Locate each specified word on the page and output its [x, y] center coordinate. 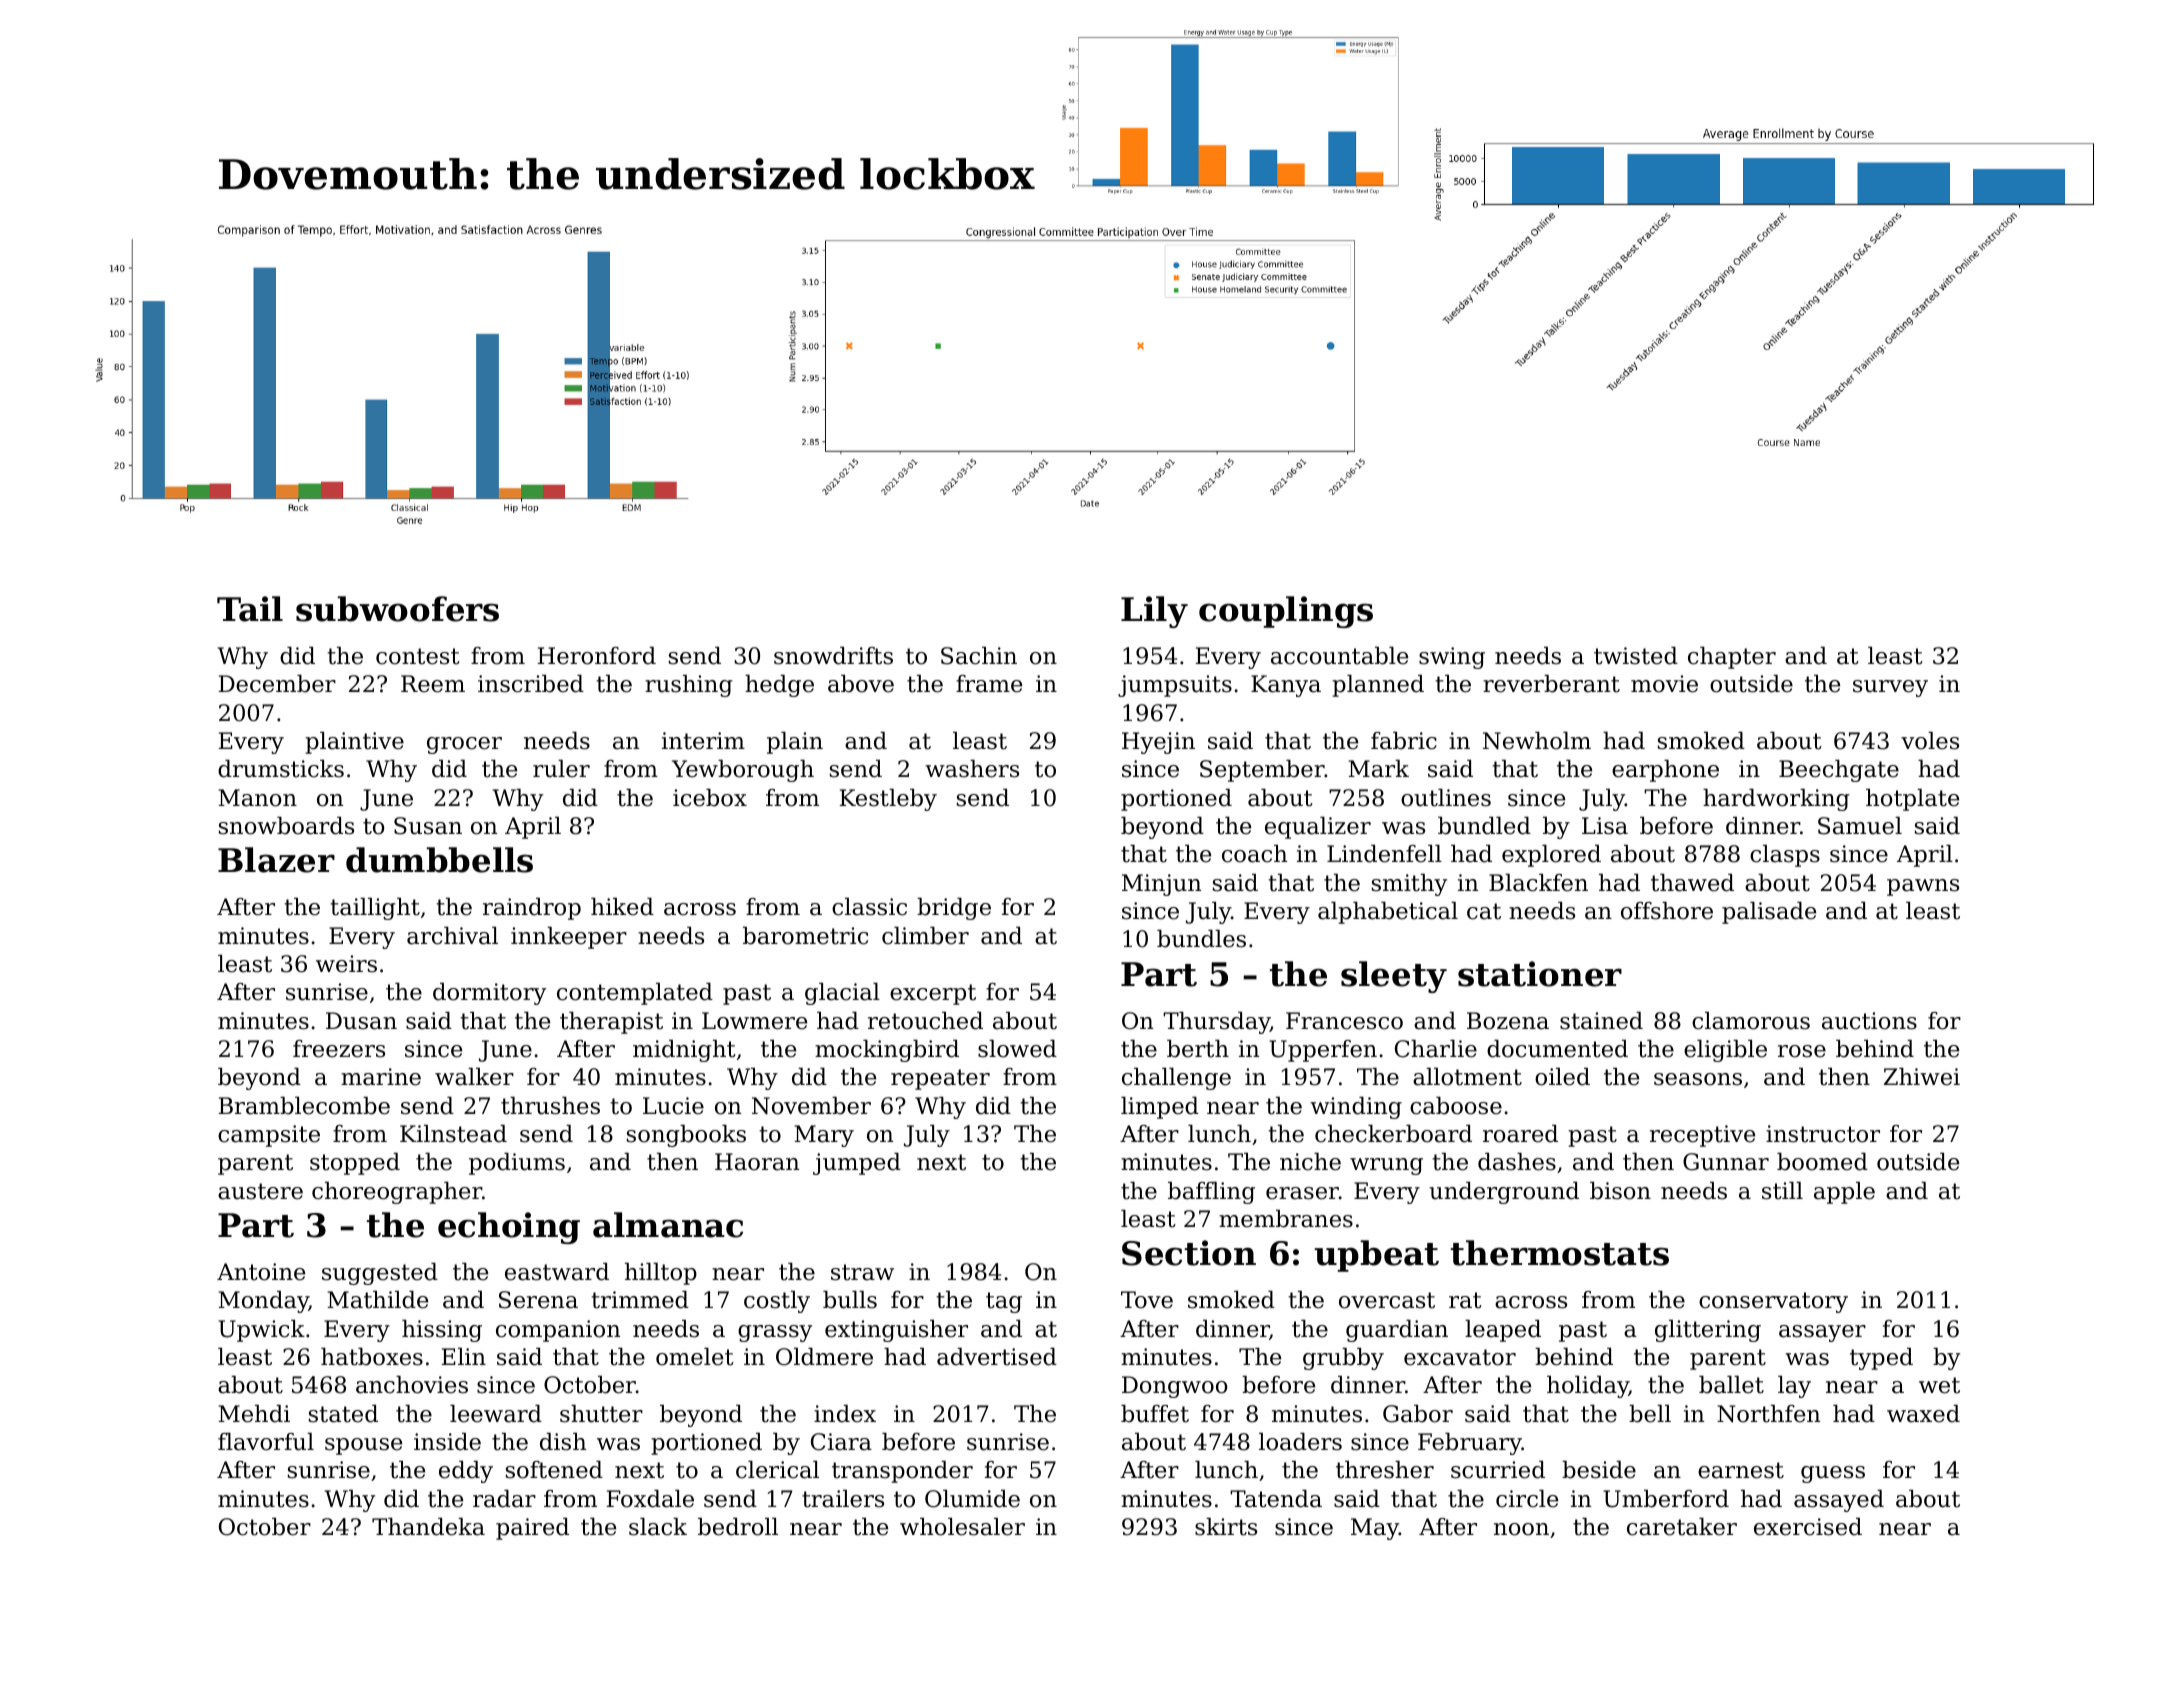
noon [1521, 1529]
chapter [1732, 658]
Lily [1154, 612]
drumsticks [281, 769]
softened [554, 1470]
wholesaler [962, 1527]
